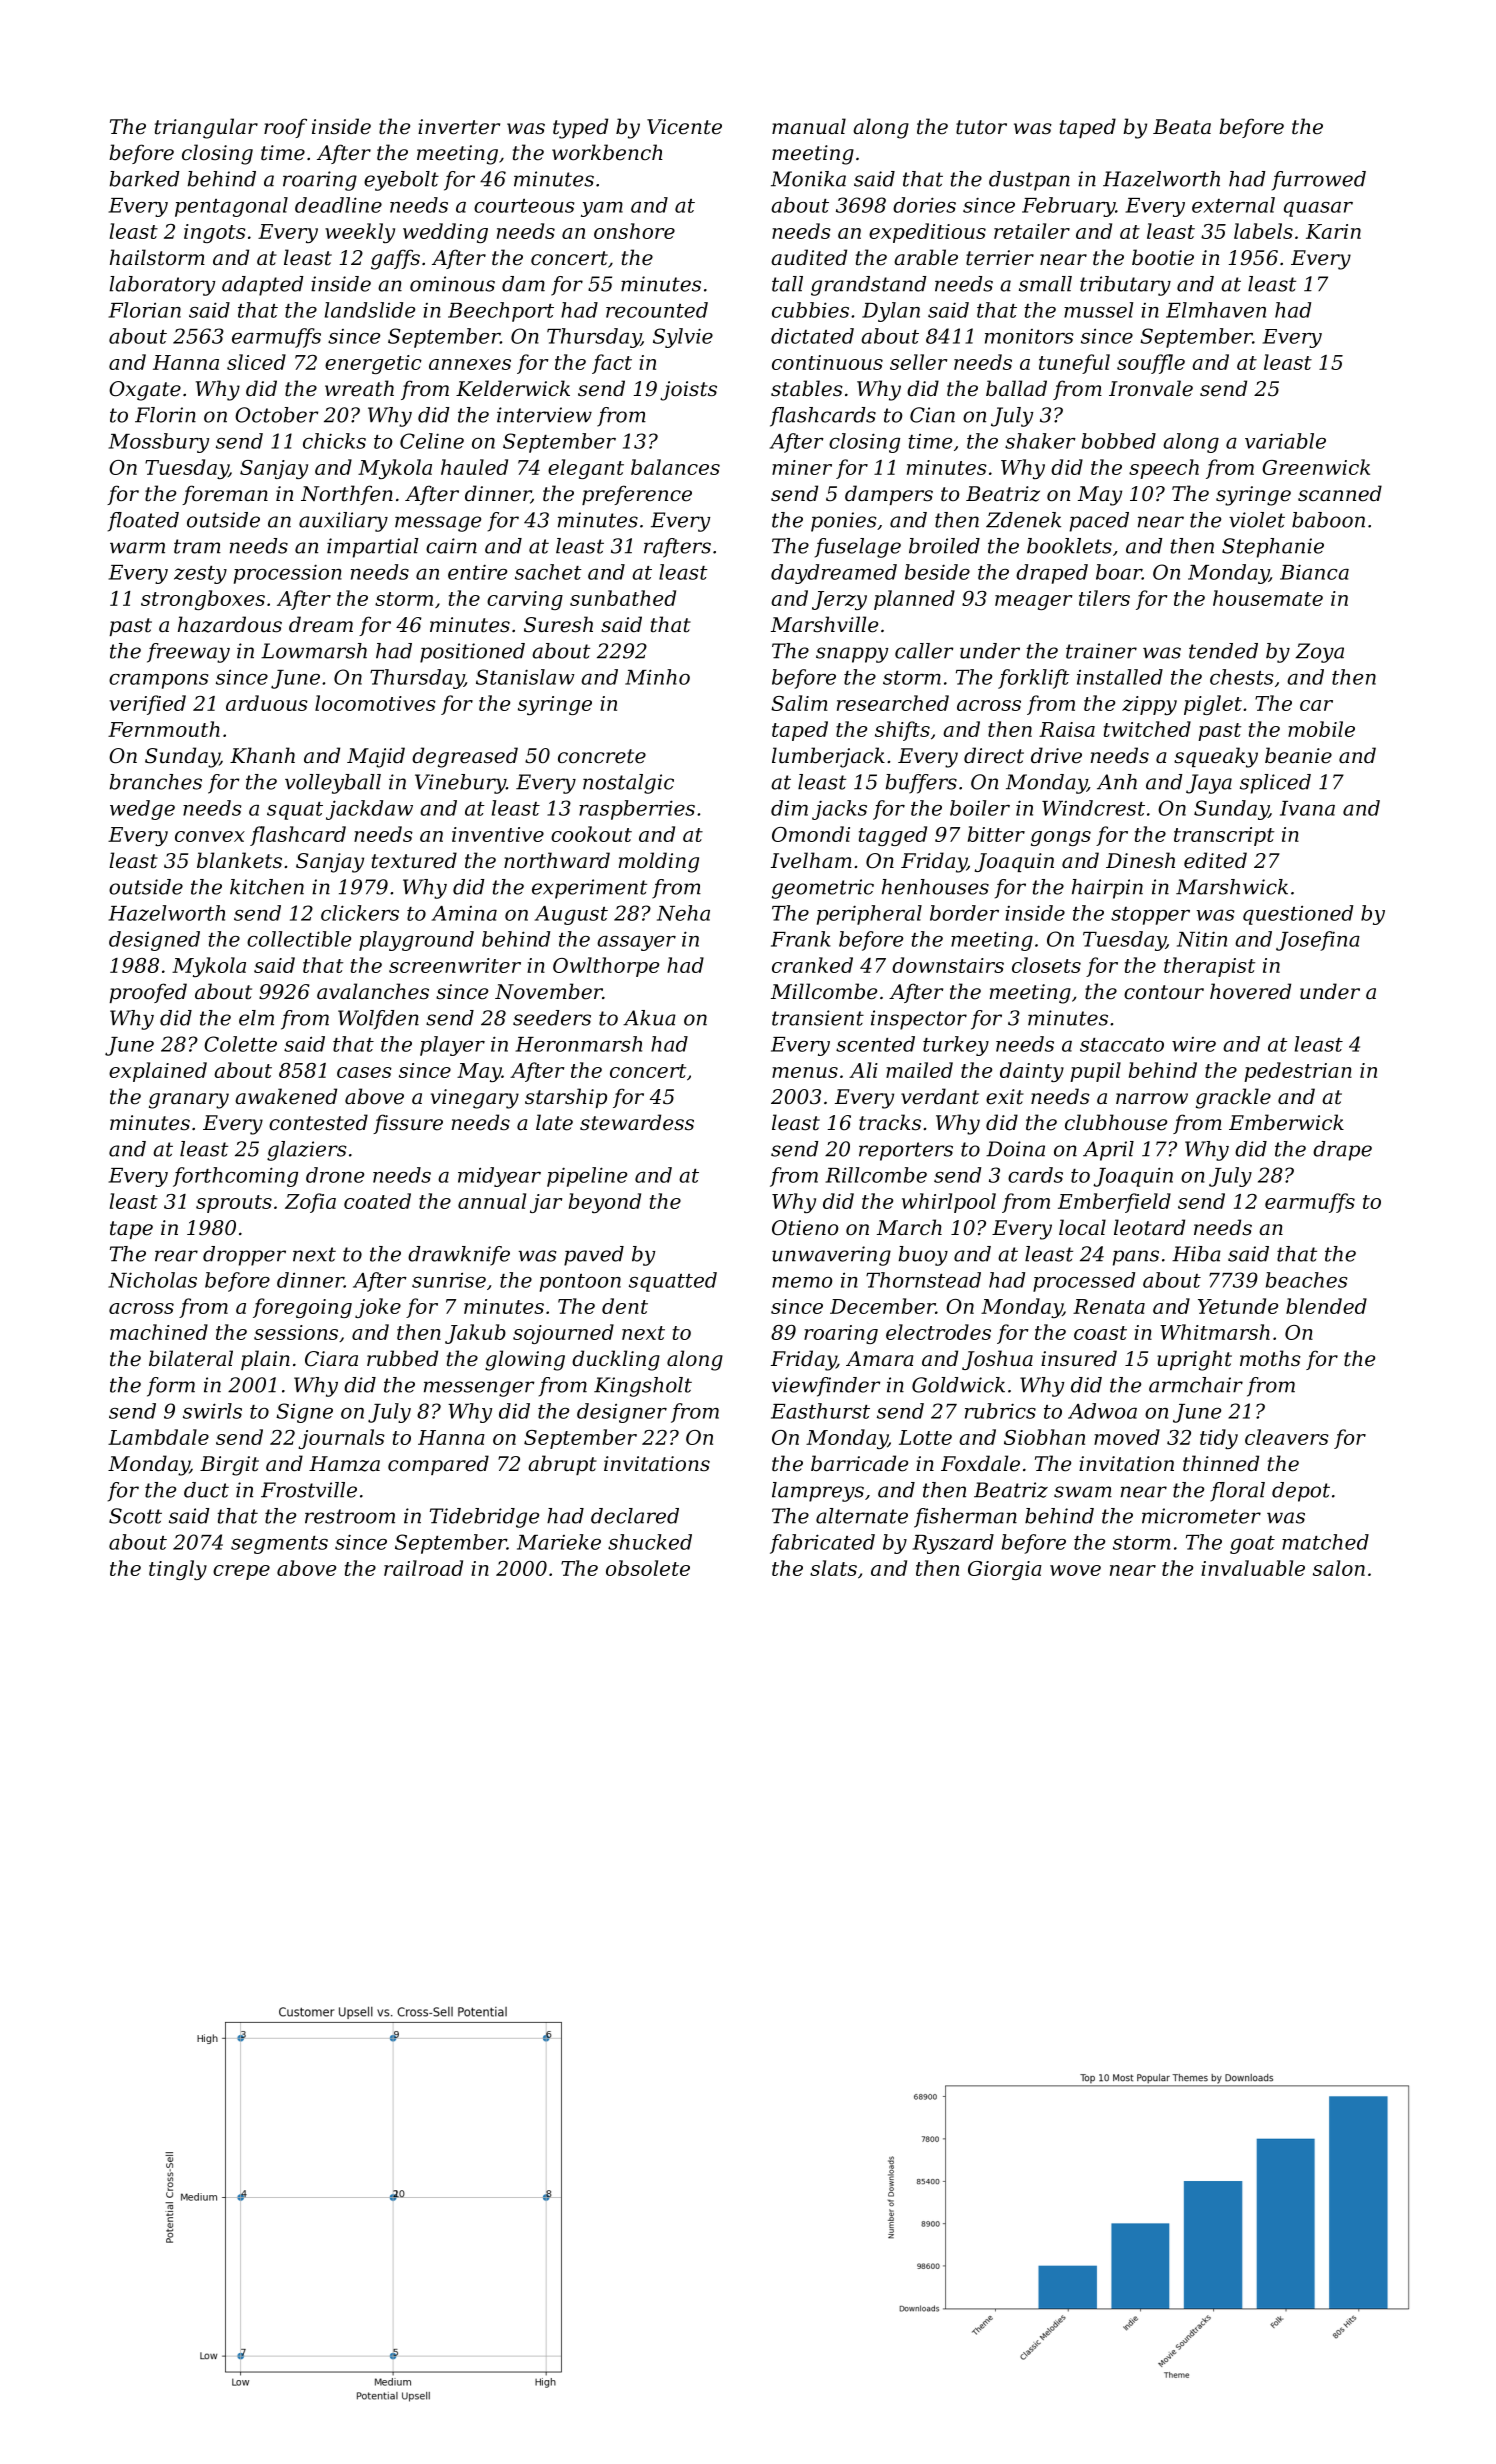 Image resolution: width=1496 pixels, height=2464 pixels. What do you see at coordinates (178, 1570) in the screenshot?
I see `tingly` at bounding box center [178, 1570].
